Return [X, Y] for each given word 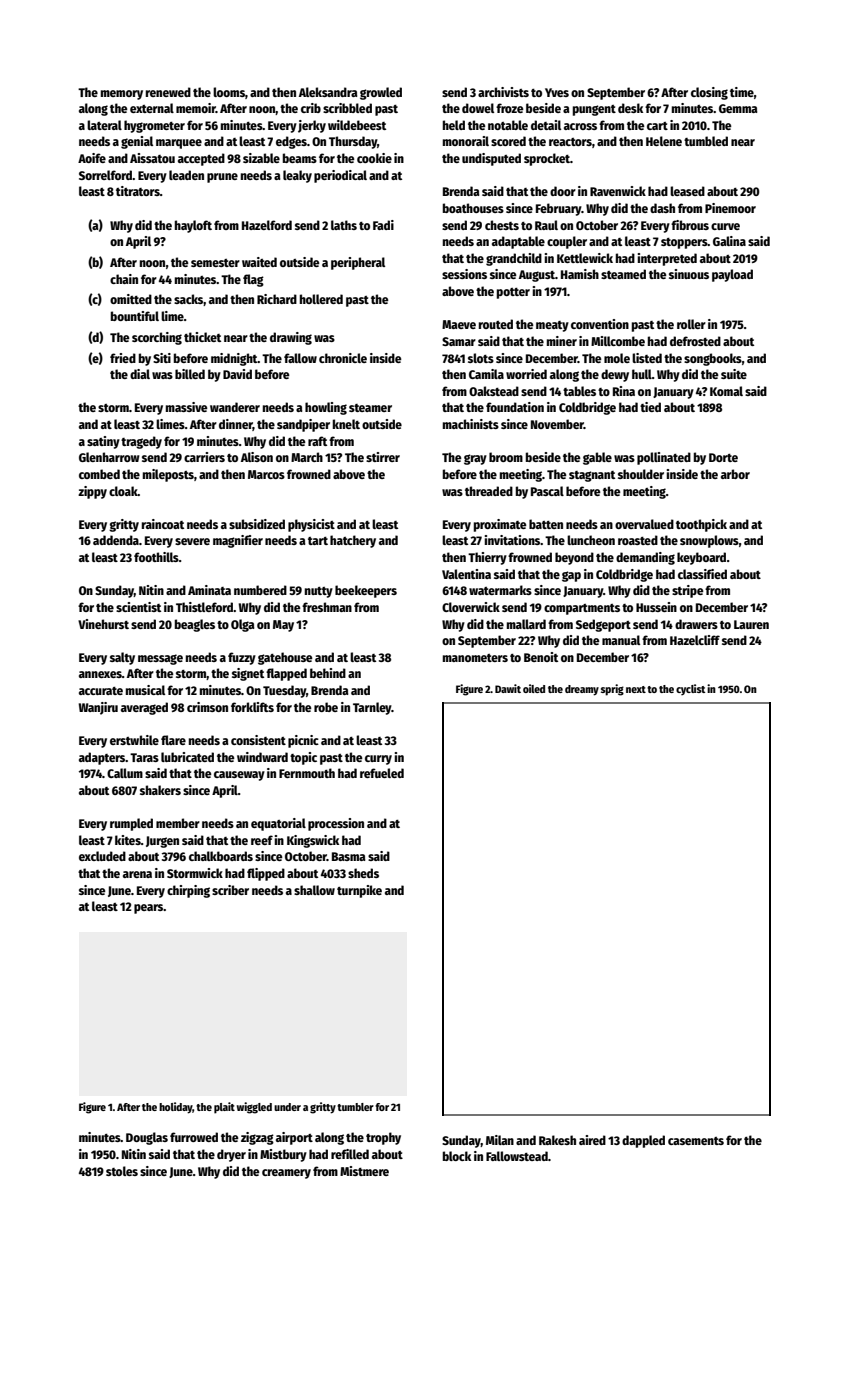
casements [696, 1141]
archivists [503, 92]
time [742, 92]
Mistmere [364, 1171]
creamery [286, 1174]
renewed [168, 92]
